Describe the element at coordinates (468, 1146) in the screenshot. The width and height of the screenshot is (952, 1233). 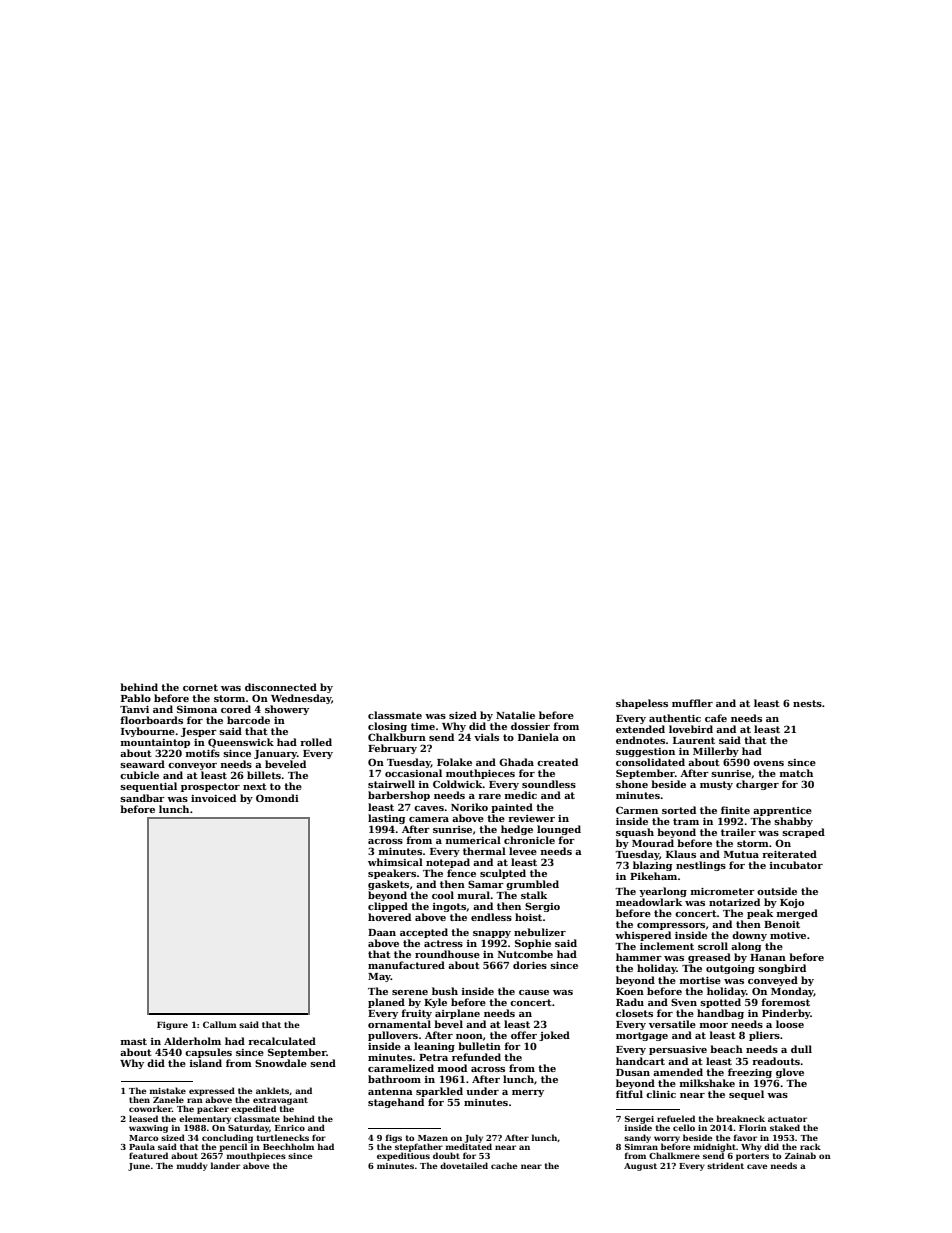
I see `meditated` at that location.
